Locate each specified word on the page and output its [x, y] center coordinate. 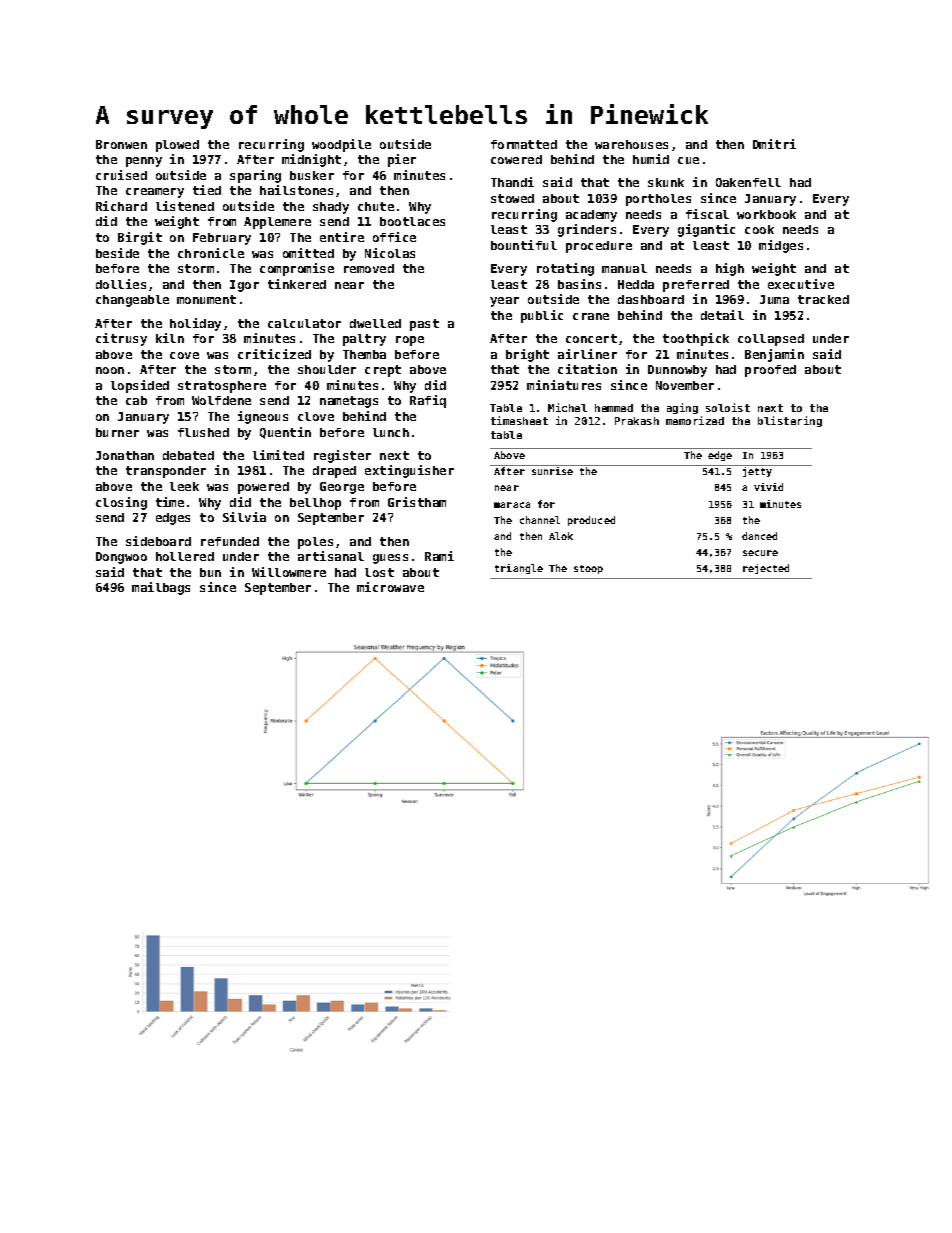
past [424, 325]
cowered [516, 159]
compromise [297, 269]
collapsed [771, 340]
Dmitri [774, 144]
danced [759, 536]
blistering [790, 421]
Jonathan [125, 455]
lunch [391, 432]
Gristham [417, 502]
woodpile [341, 145]
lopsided [140, 386]
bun [210, 572]
